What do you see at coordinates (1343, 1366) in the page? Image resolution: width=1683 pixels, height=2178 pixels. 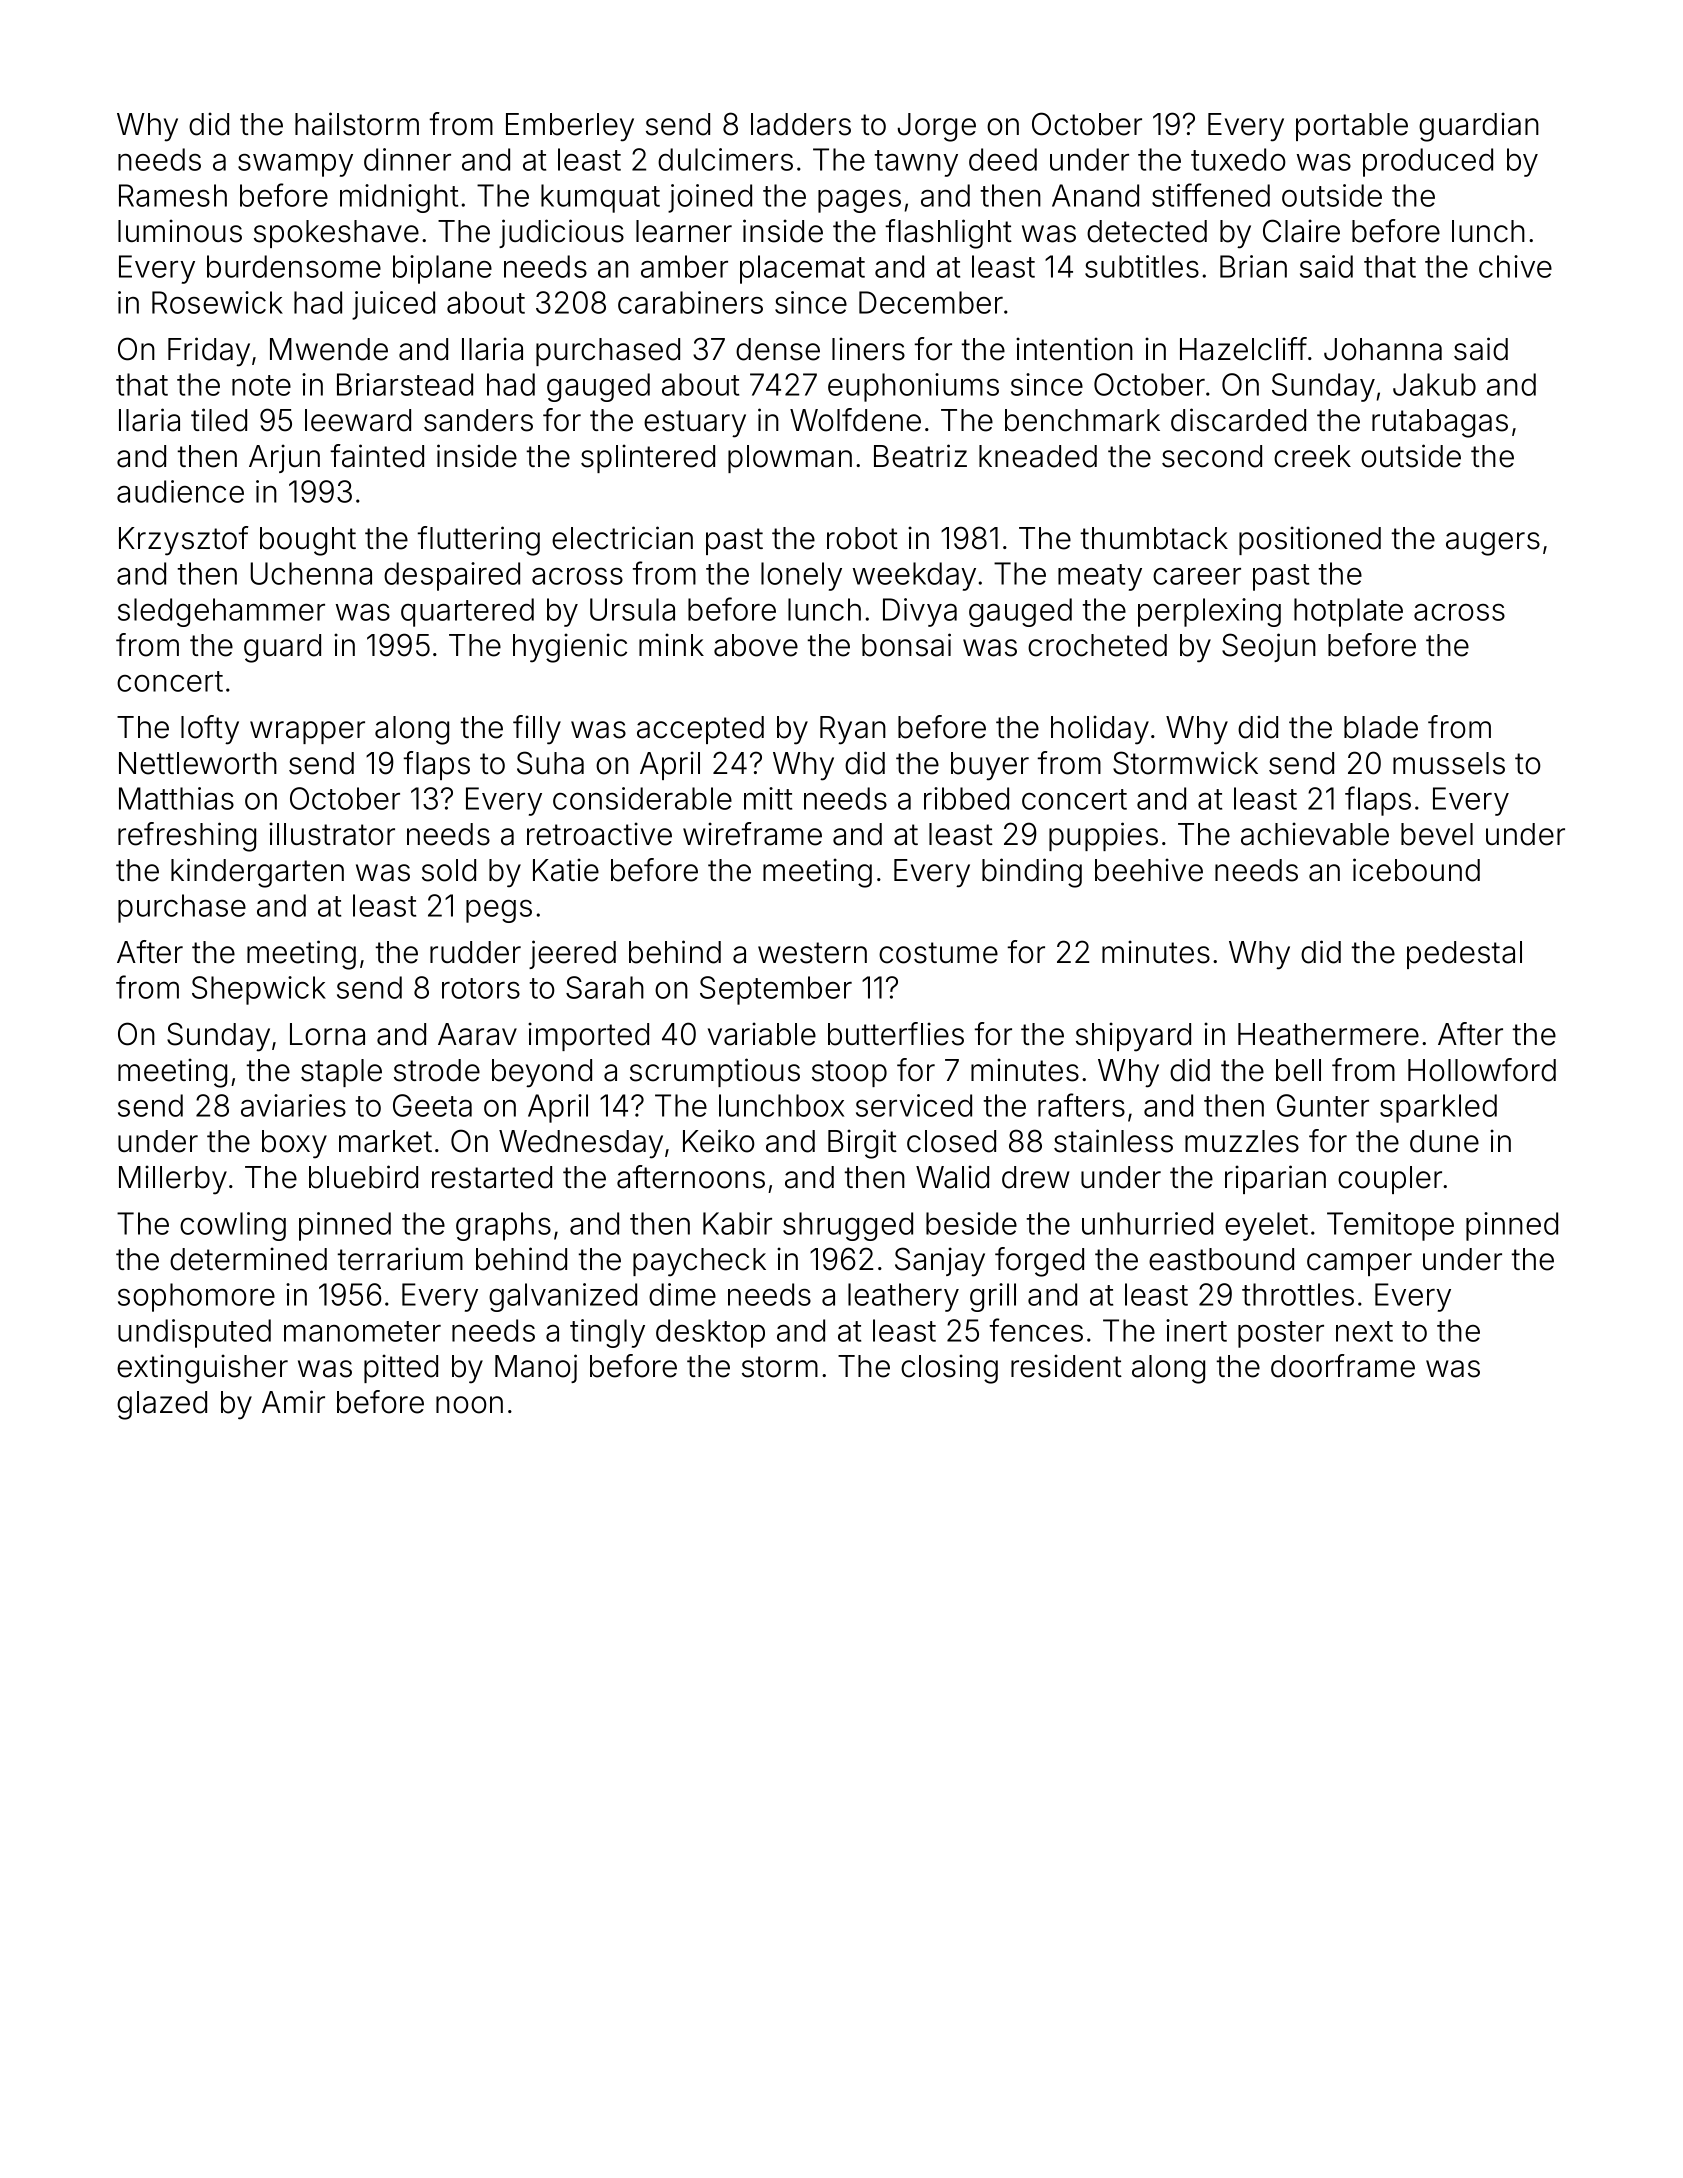 I see `doorframe` at bounding box center [1343, 1366].
